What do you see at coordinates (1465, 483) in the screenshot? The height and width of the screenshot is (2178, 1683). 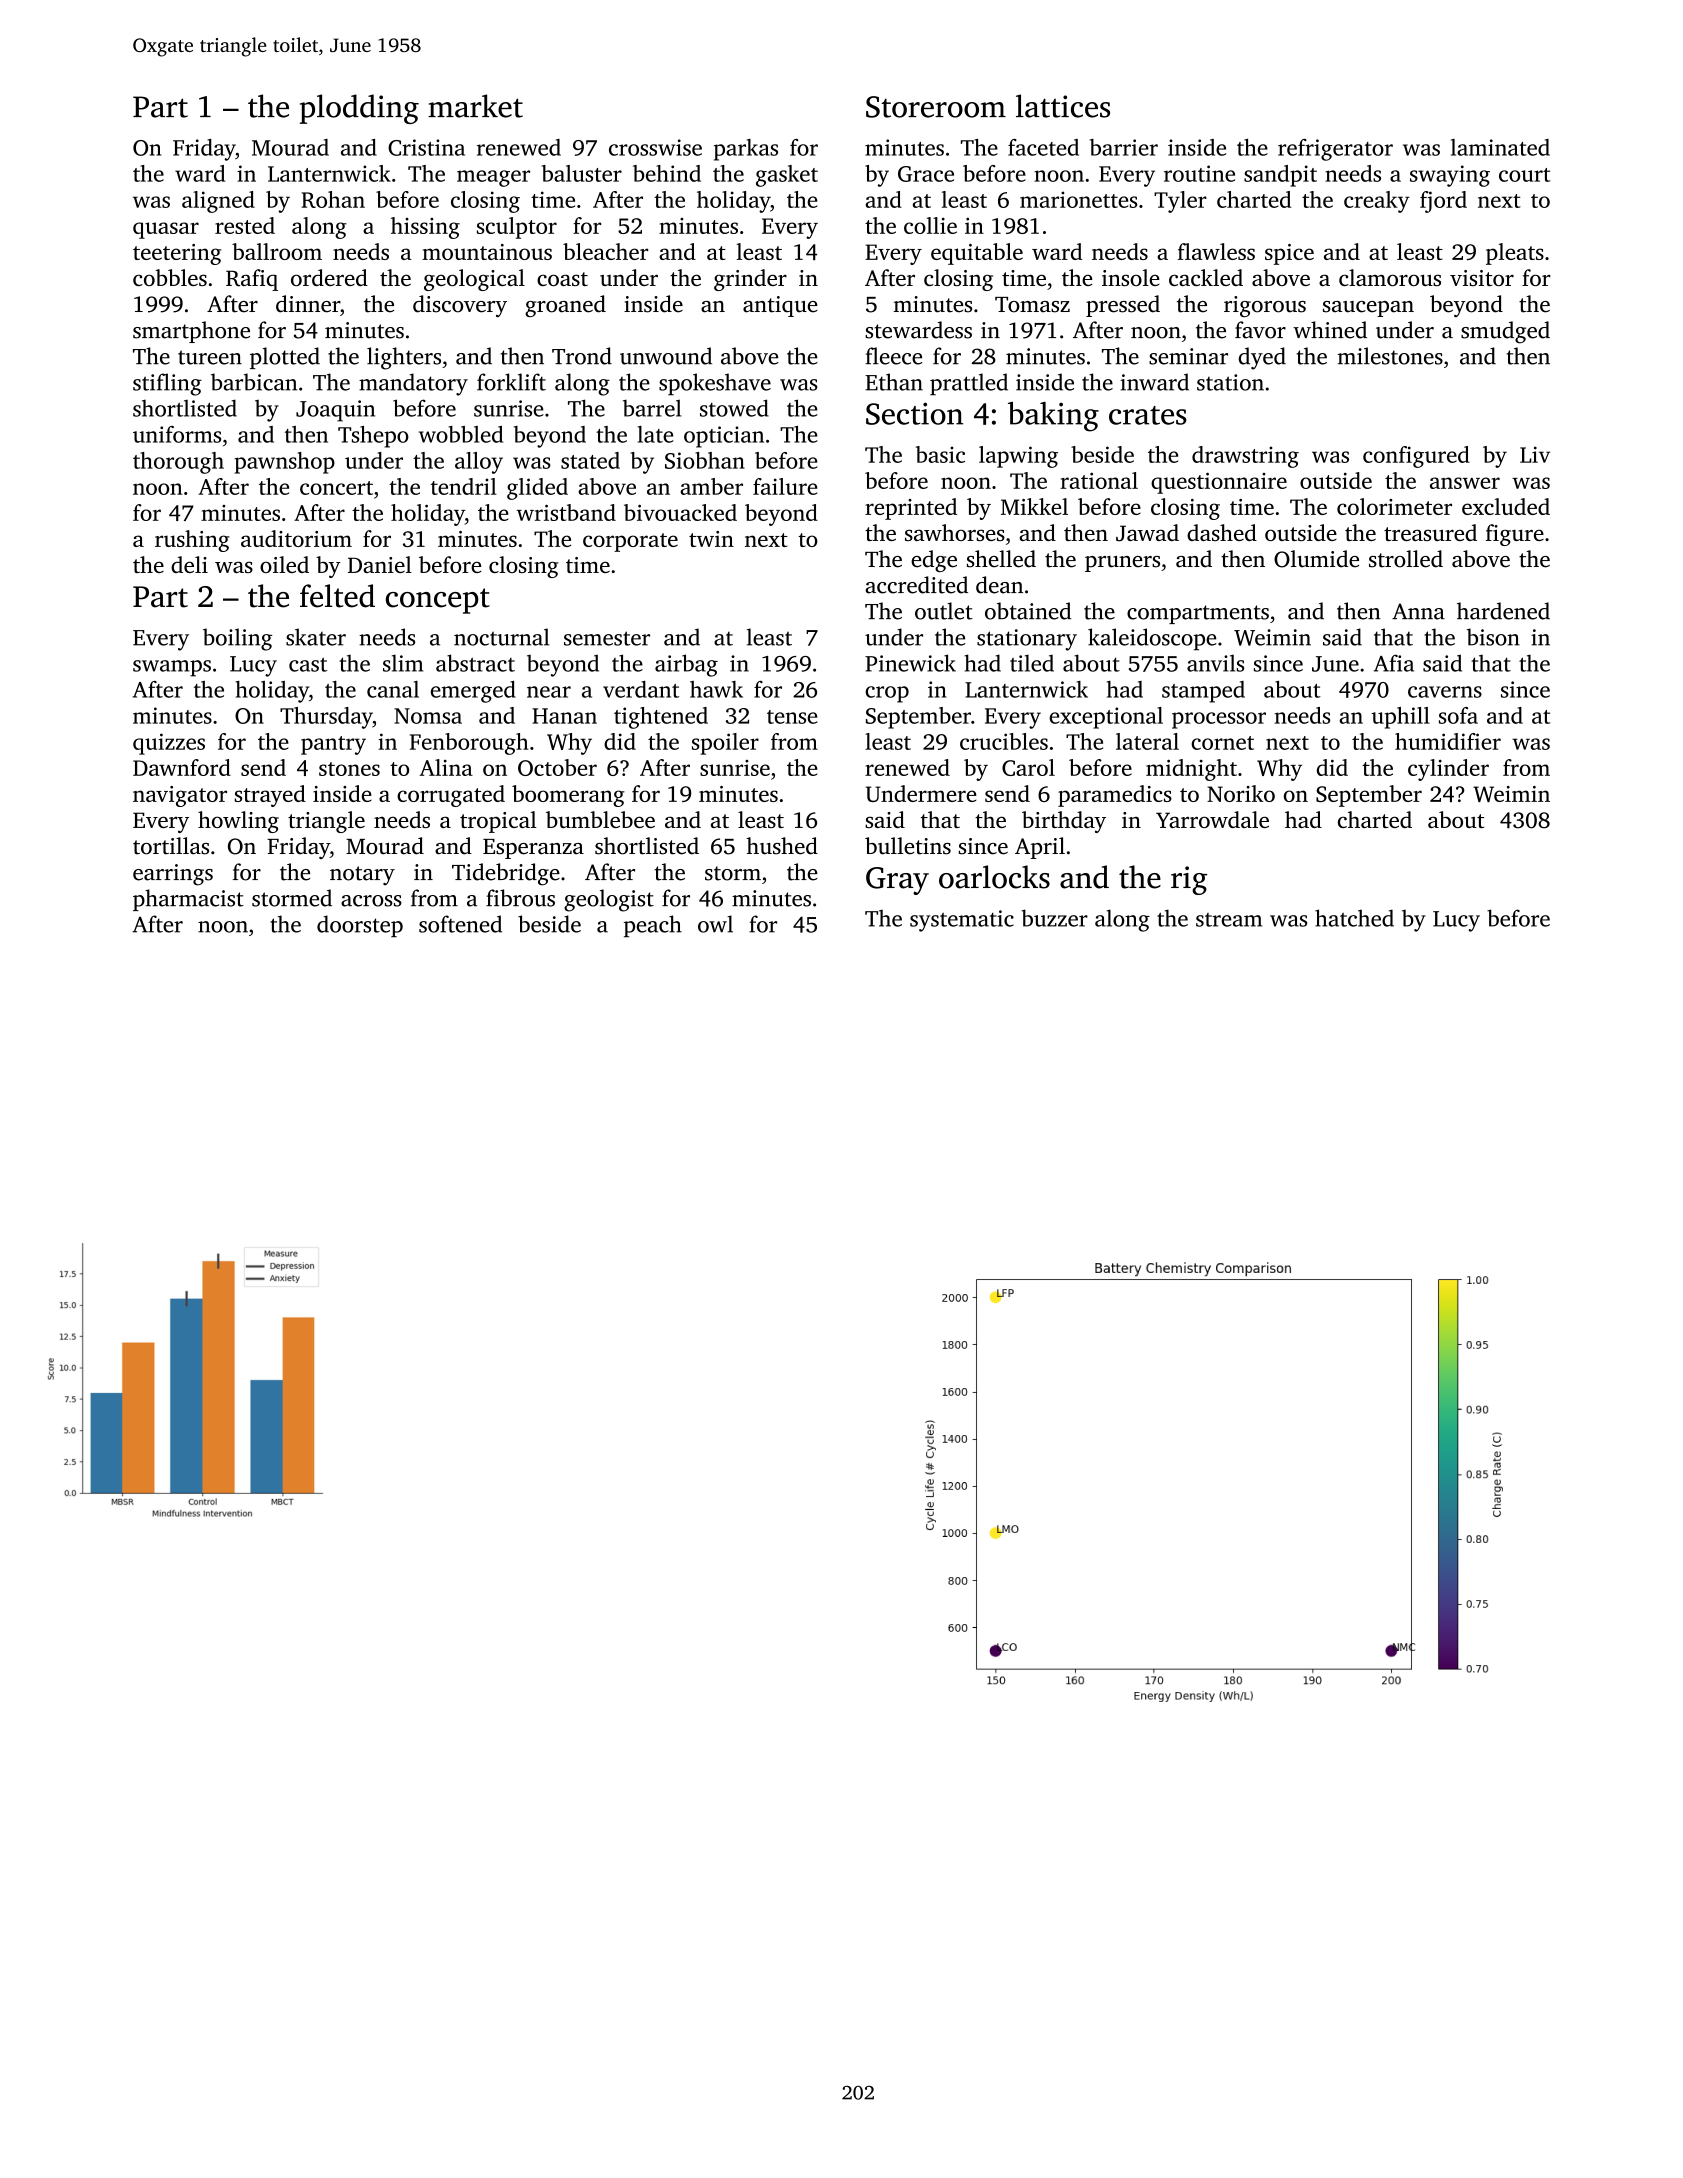 I see `answer` at bounding box center [1465, 483].
